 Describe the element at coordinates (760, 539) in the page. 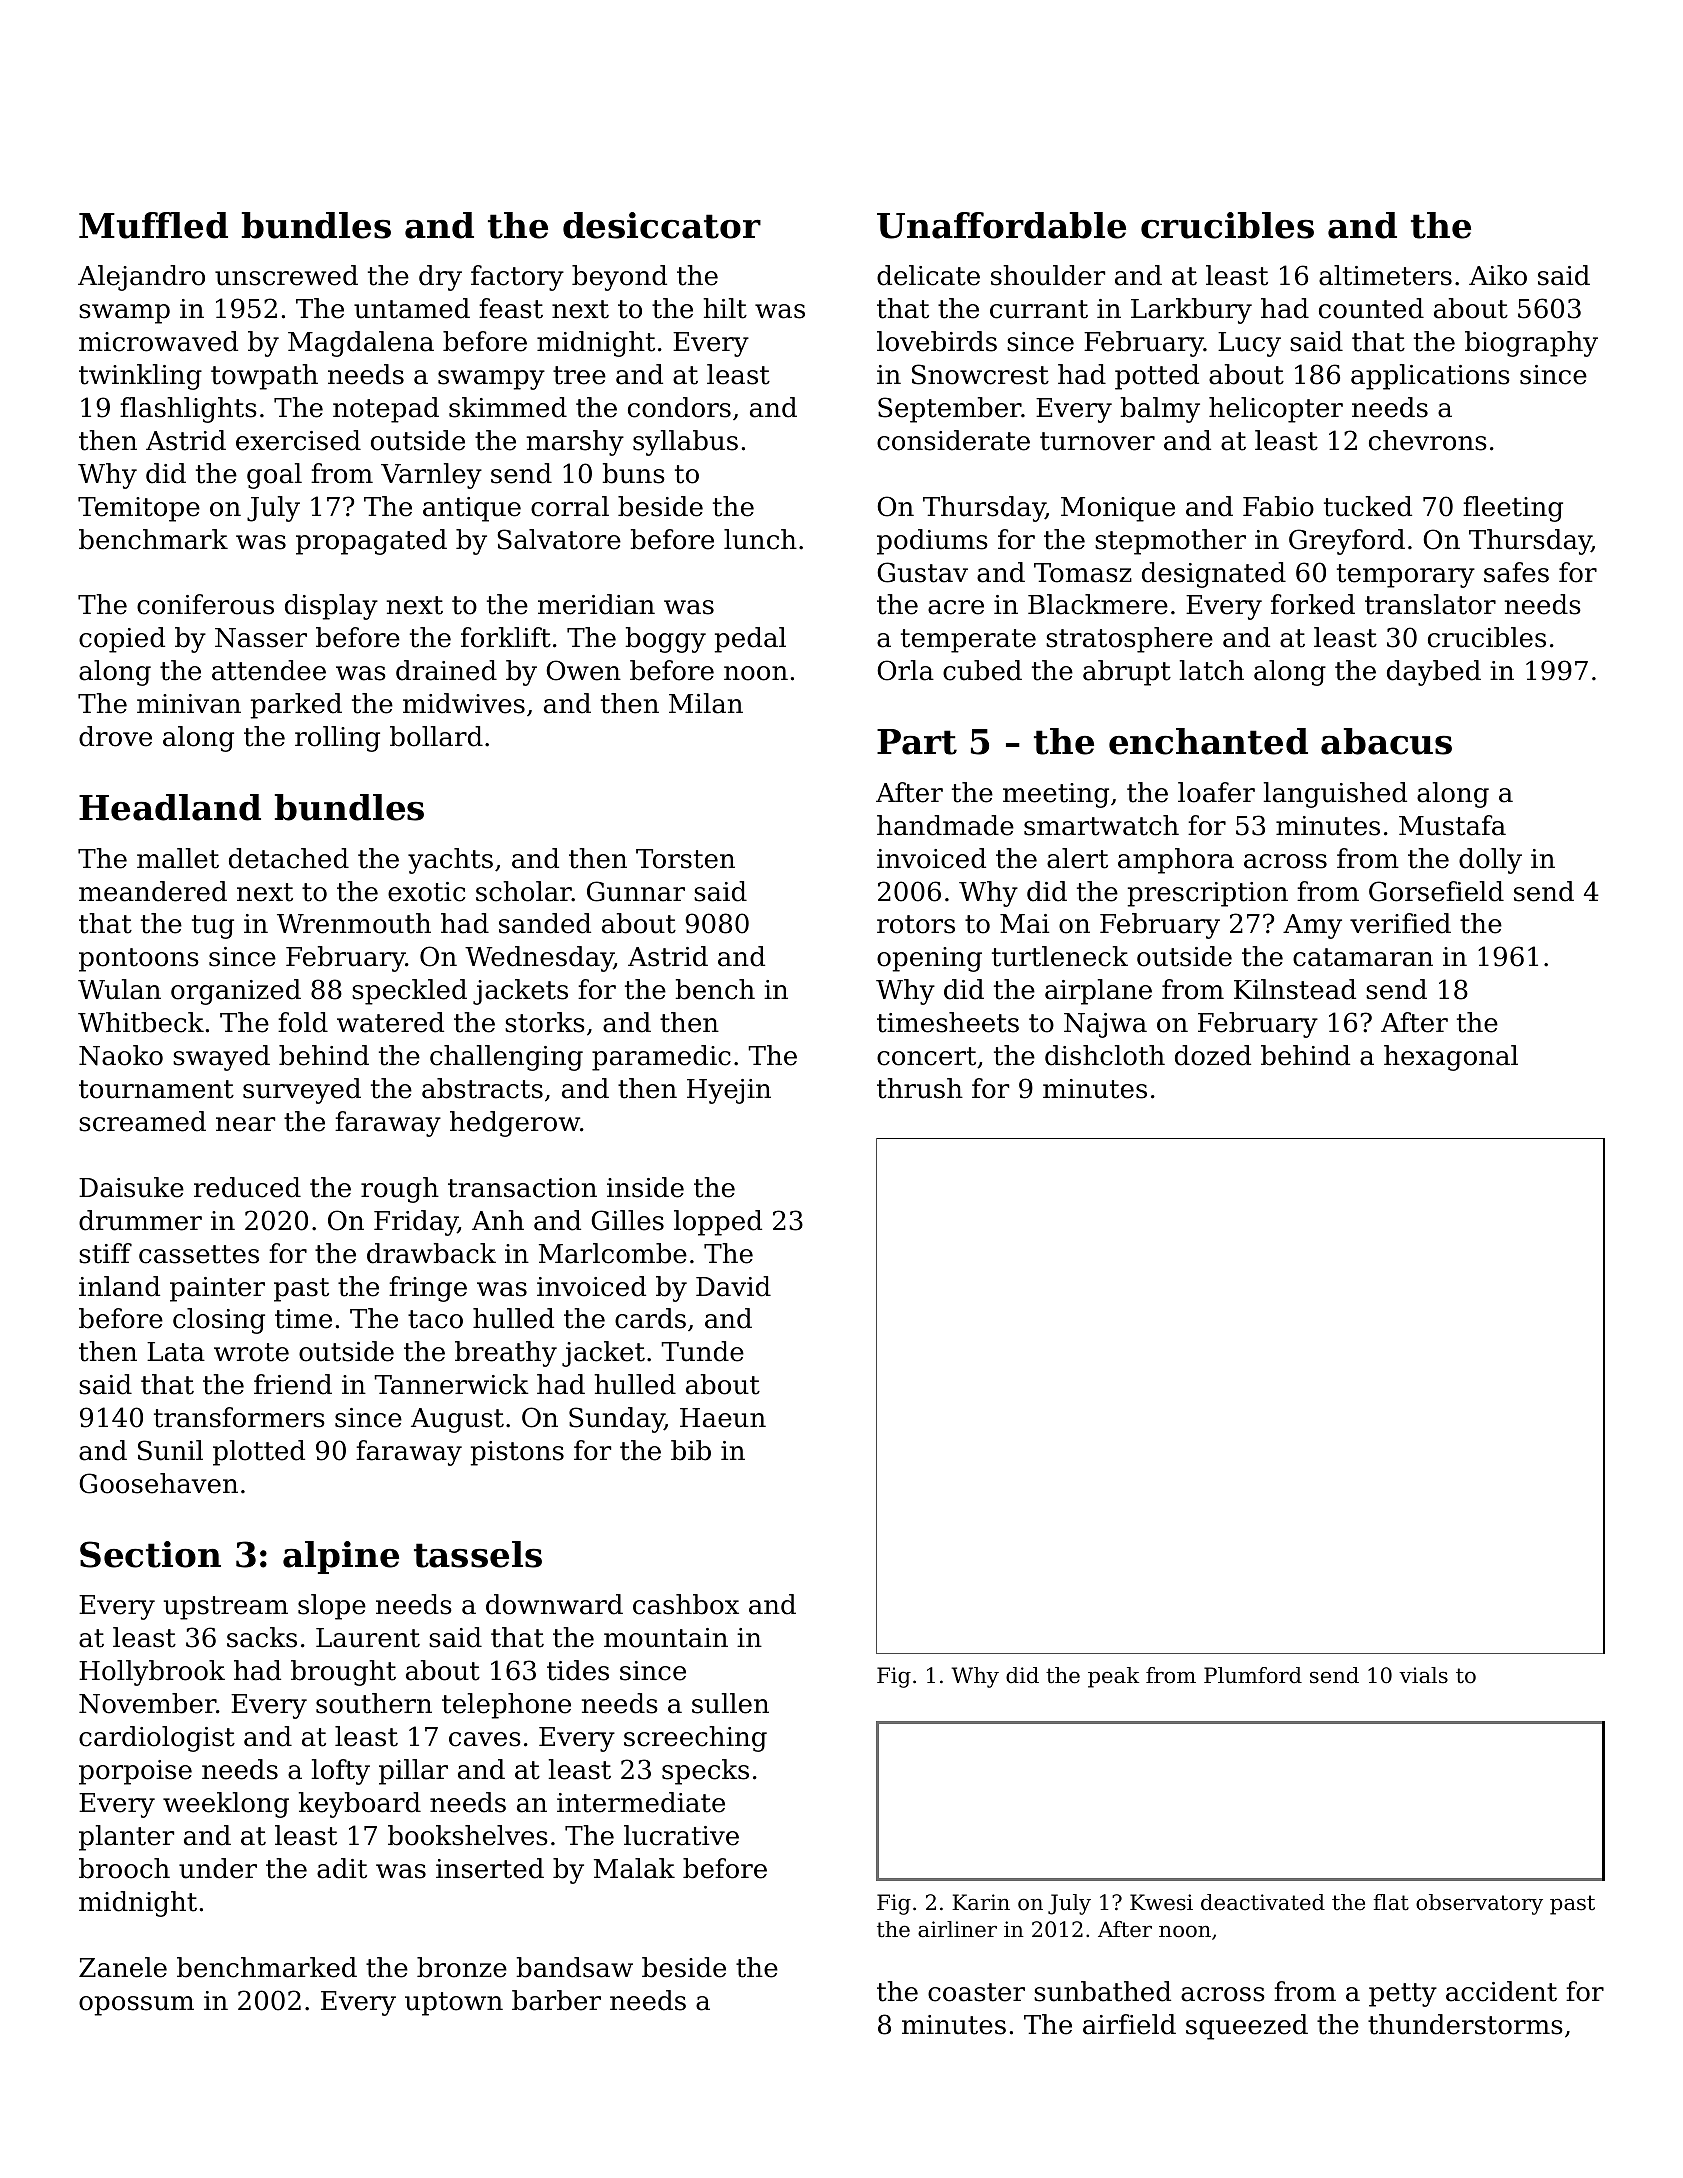

I see `lunch` at that location.
